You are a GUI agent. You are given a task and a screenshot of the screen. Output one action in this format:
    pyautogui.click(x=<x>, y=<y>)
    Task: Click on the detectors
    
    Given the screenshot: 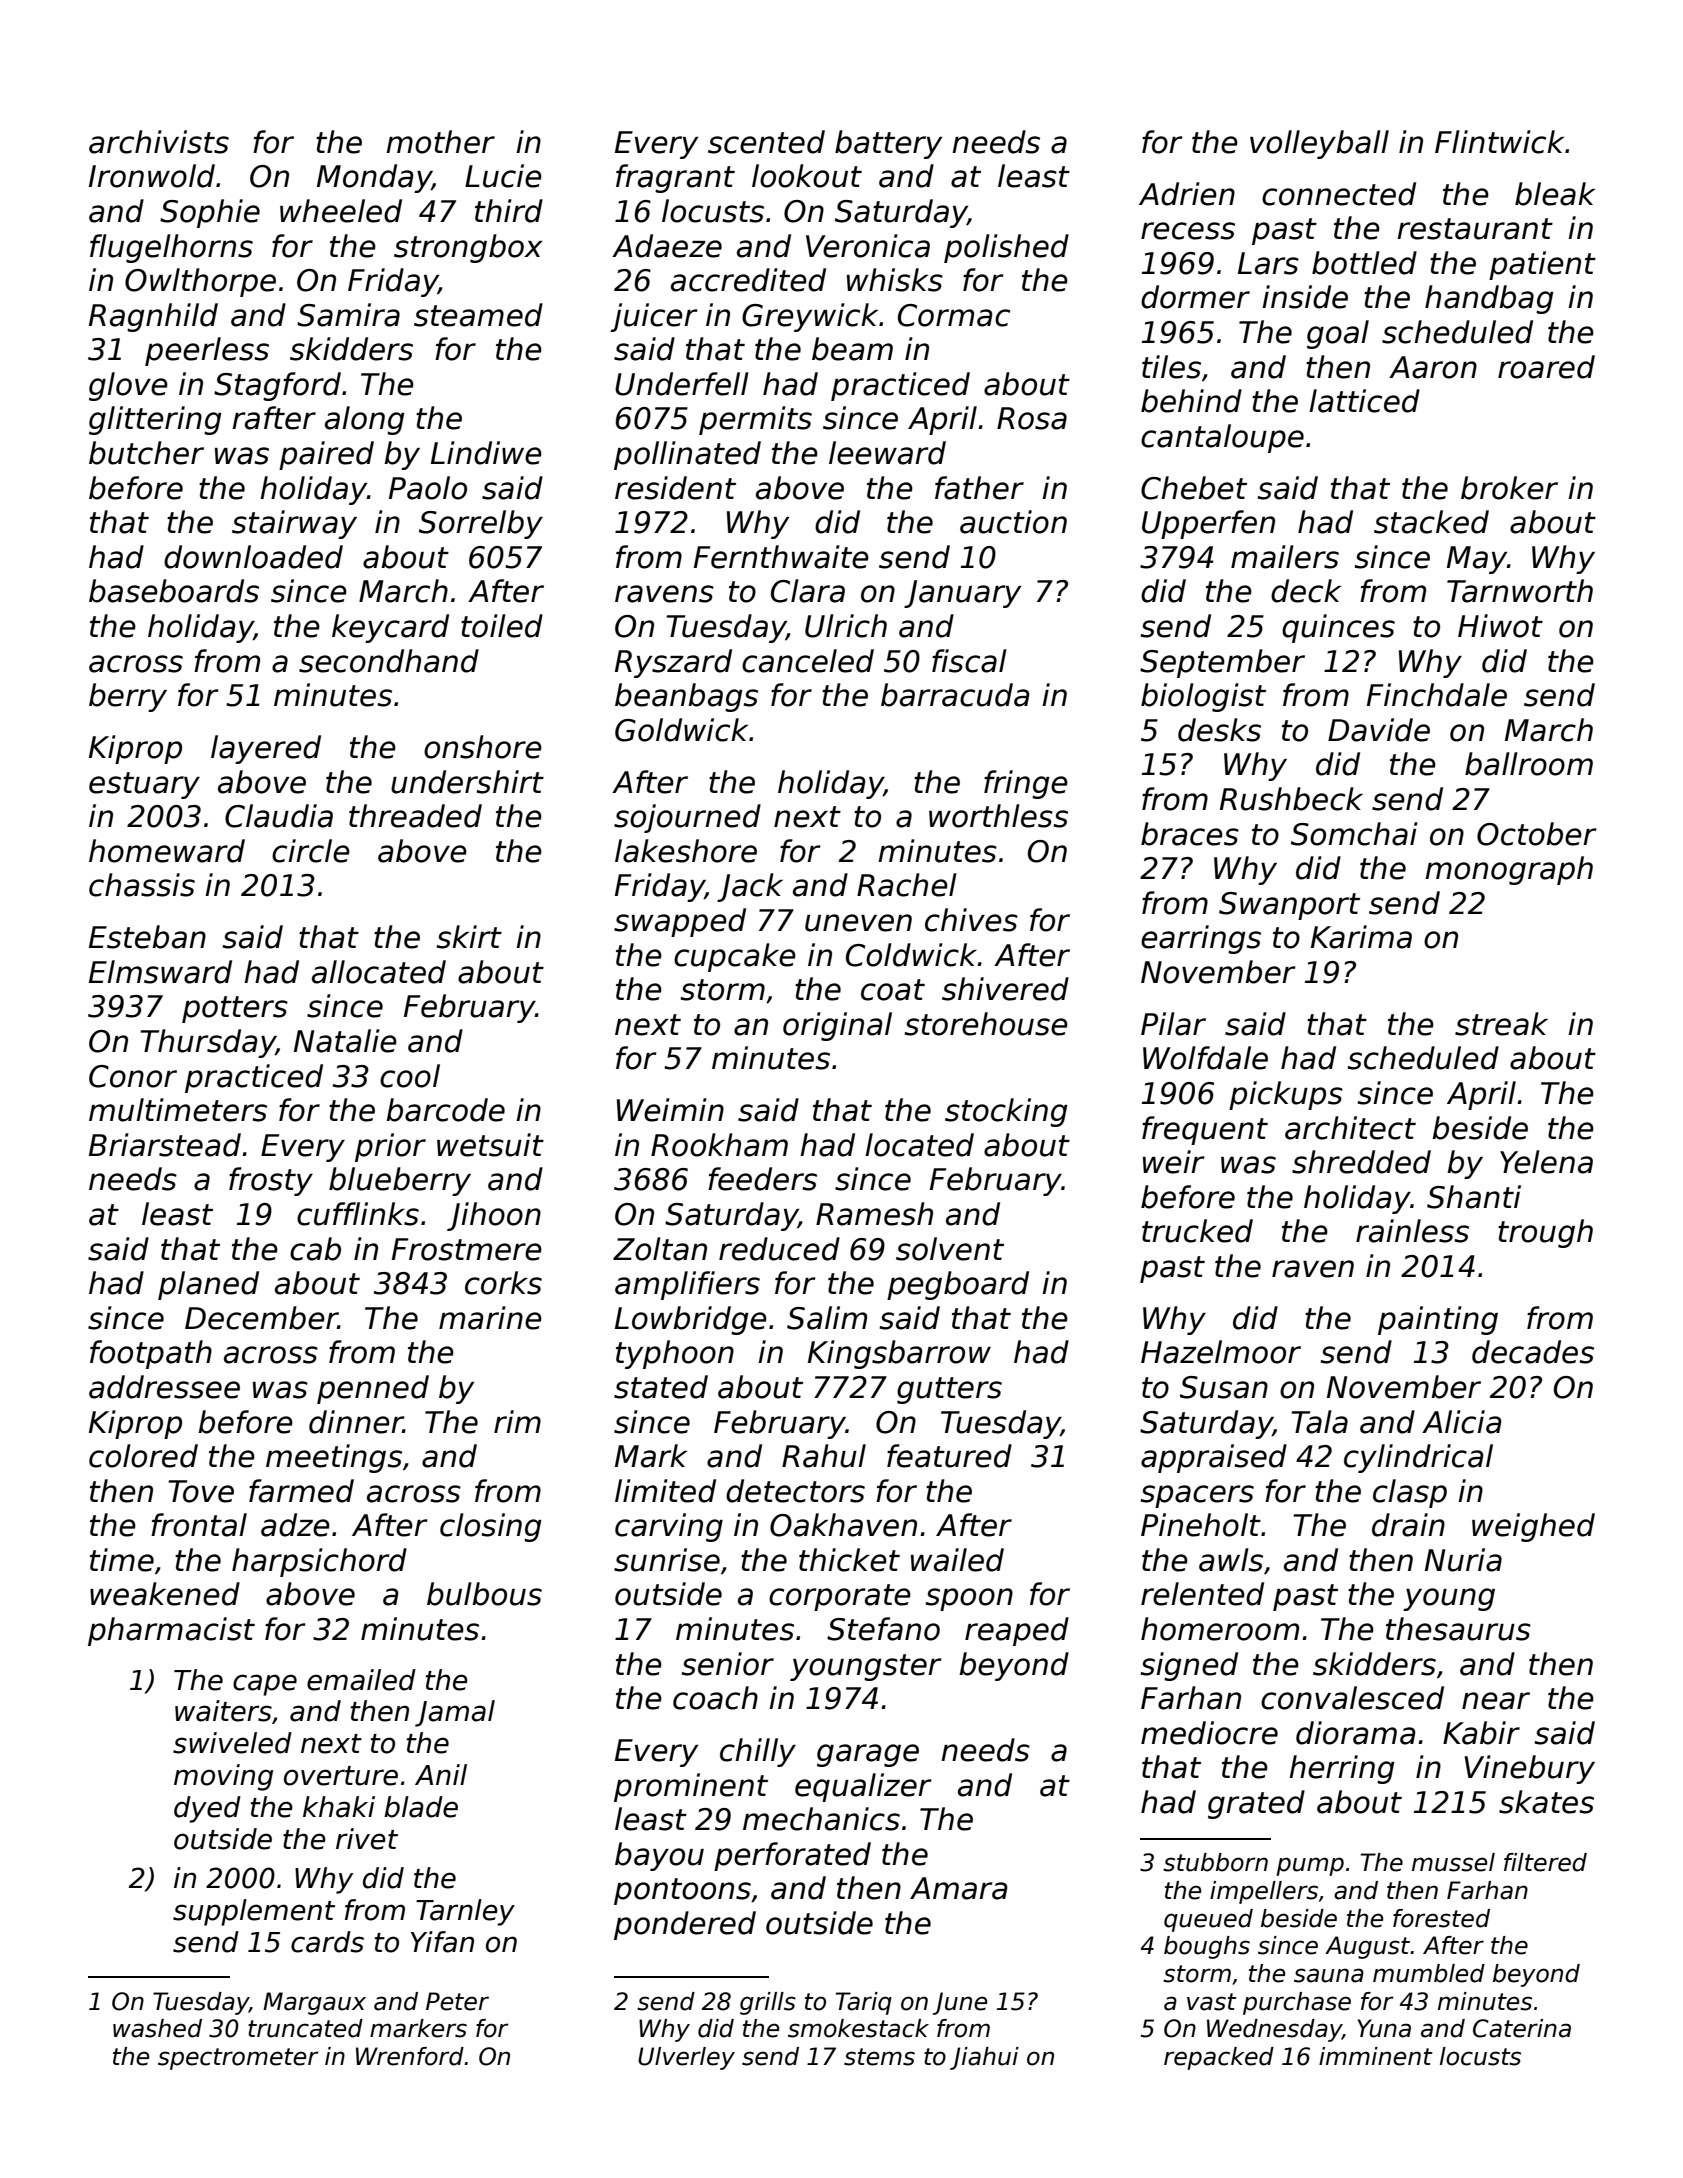 What is the action you would take?
    pyautogui.click(x=795, y=1491)
